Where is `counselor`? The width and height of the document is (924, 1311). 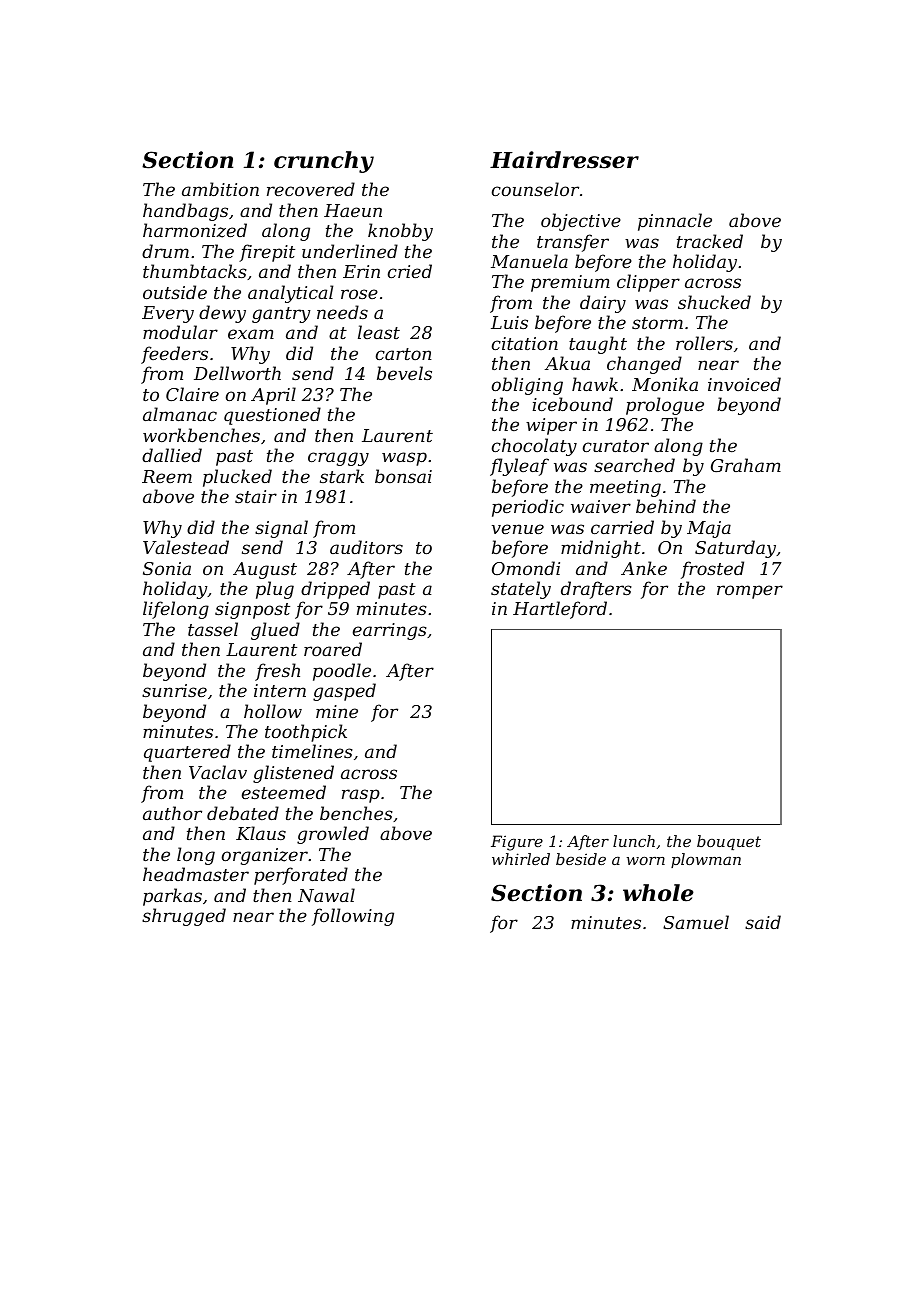 counselor is located at coordinates (535, 189).
